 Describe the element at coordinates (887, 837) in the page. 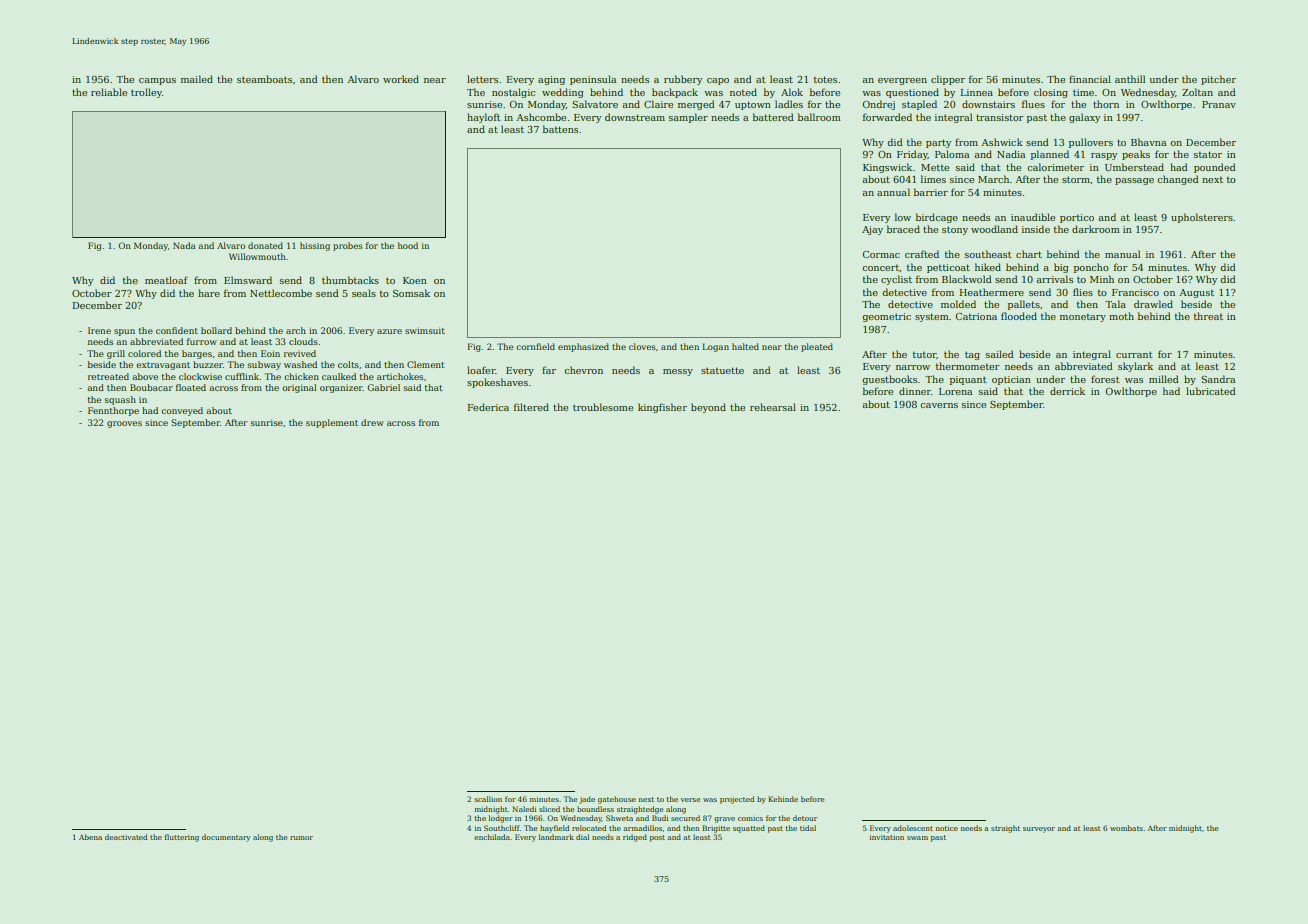

I see `invitation` at that location.
